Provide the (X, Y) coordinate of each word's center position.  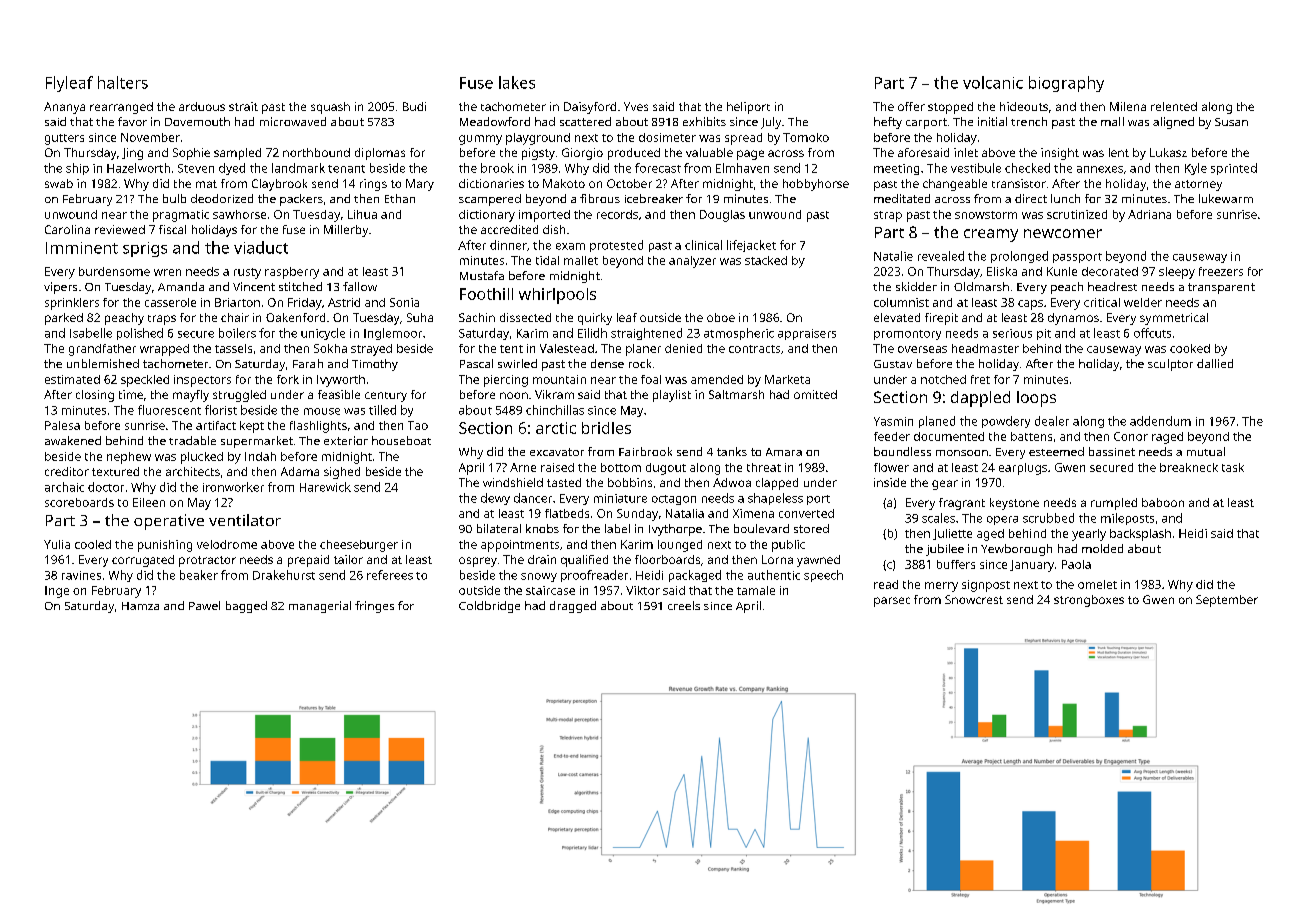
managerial (320, 607)
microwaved (293, 121)
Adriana (1149, 214)
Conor (1131, 436)
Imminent (82, 248)
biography (1066, 84)
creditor (67, 471)
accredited (509, 229)
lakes (517, 82)
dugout (666, 469)
